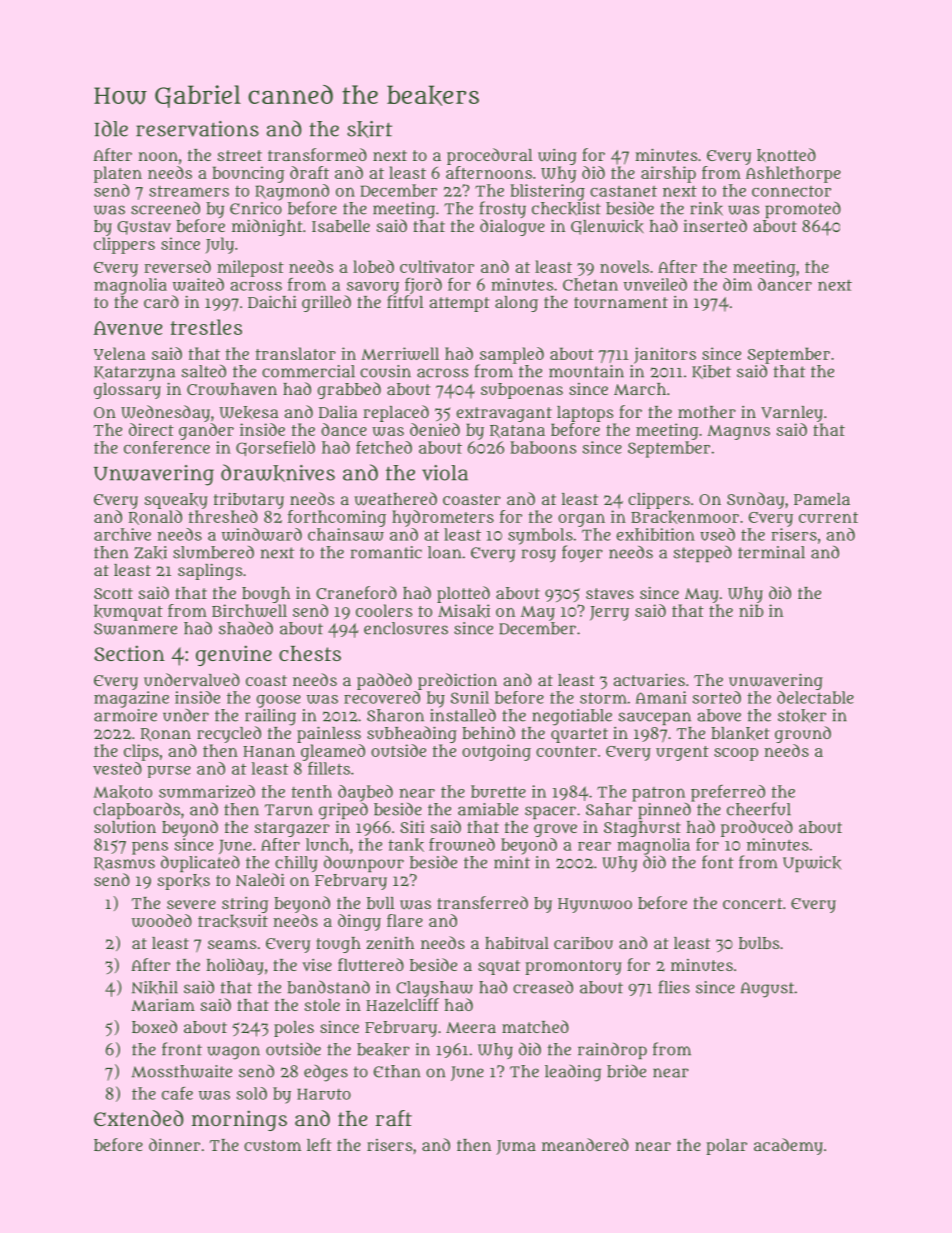  I want to click on pens, so click(150, 848).
